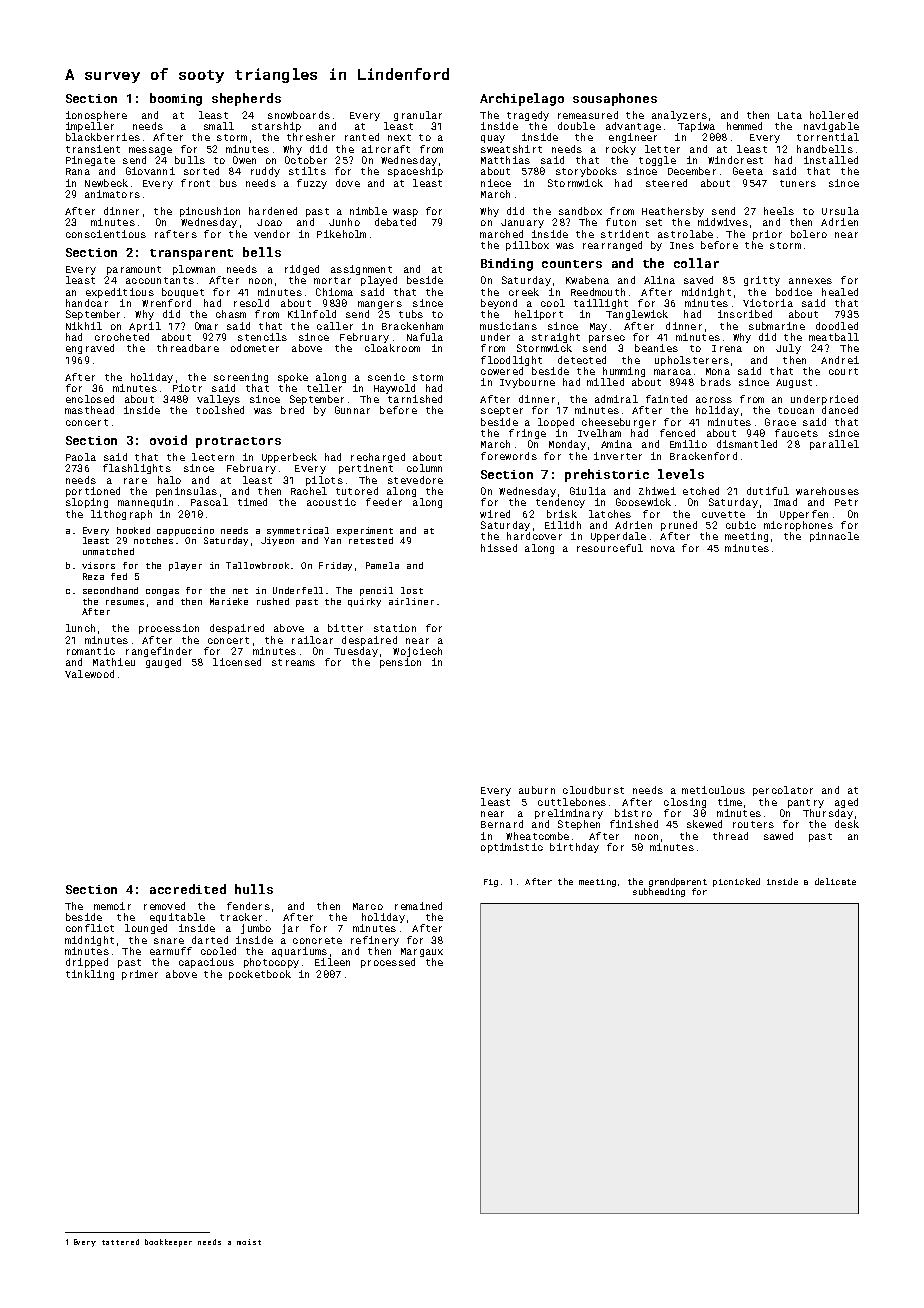 This page has height=1308, width=924. What do you see at coordinates (659, 892) in the page?
I see `subheading` at bounding box center [659, 892].
